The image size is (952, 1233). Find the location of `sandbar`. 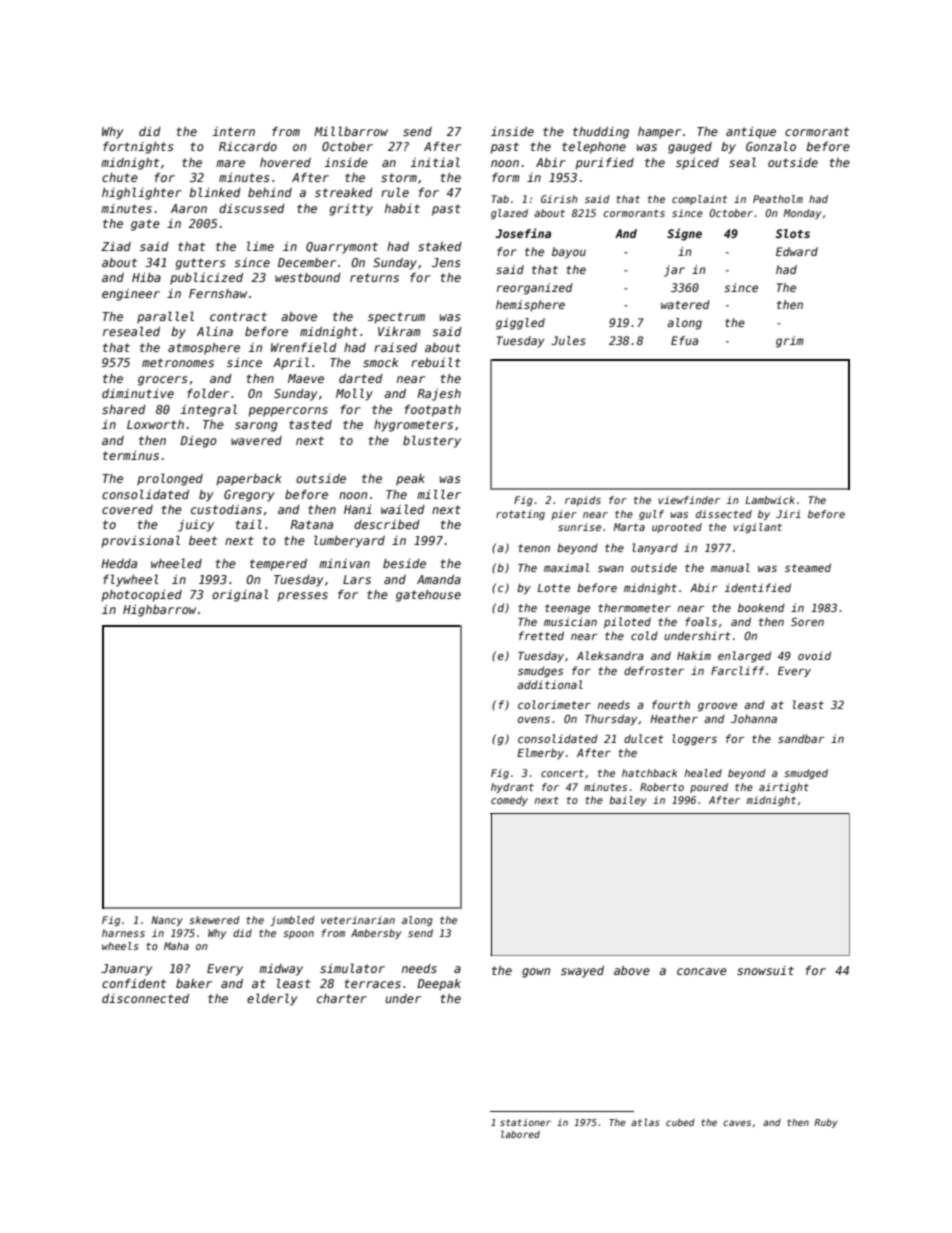

sandbar is located at coordinates (801, 738).
